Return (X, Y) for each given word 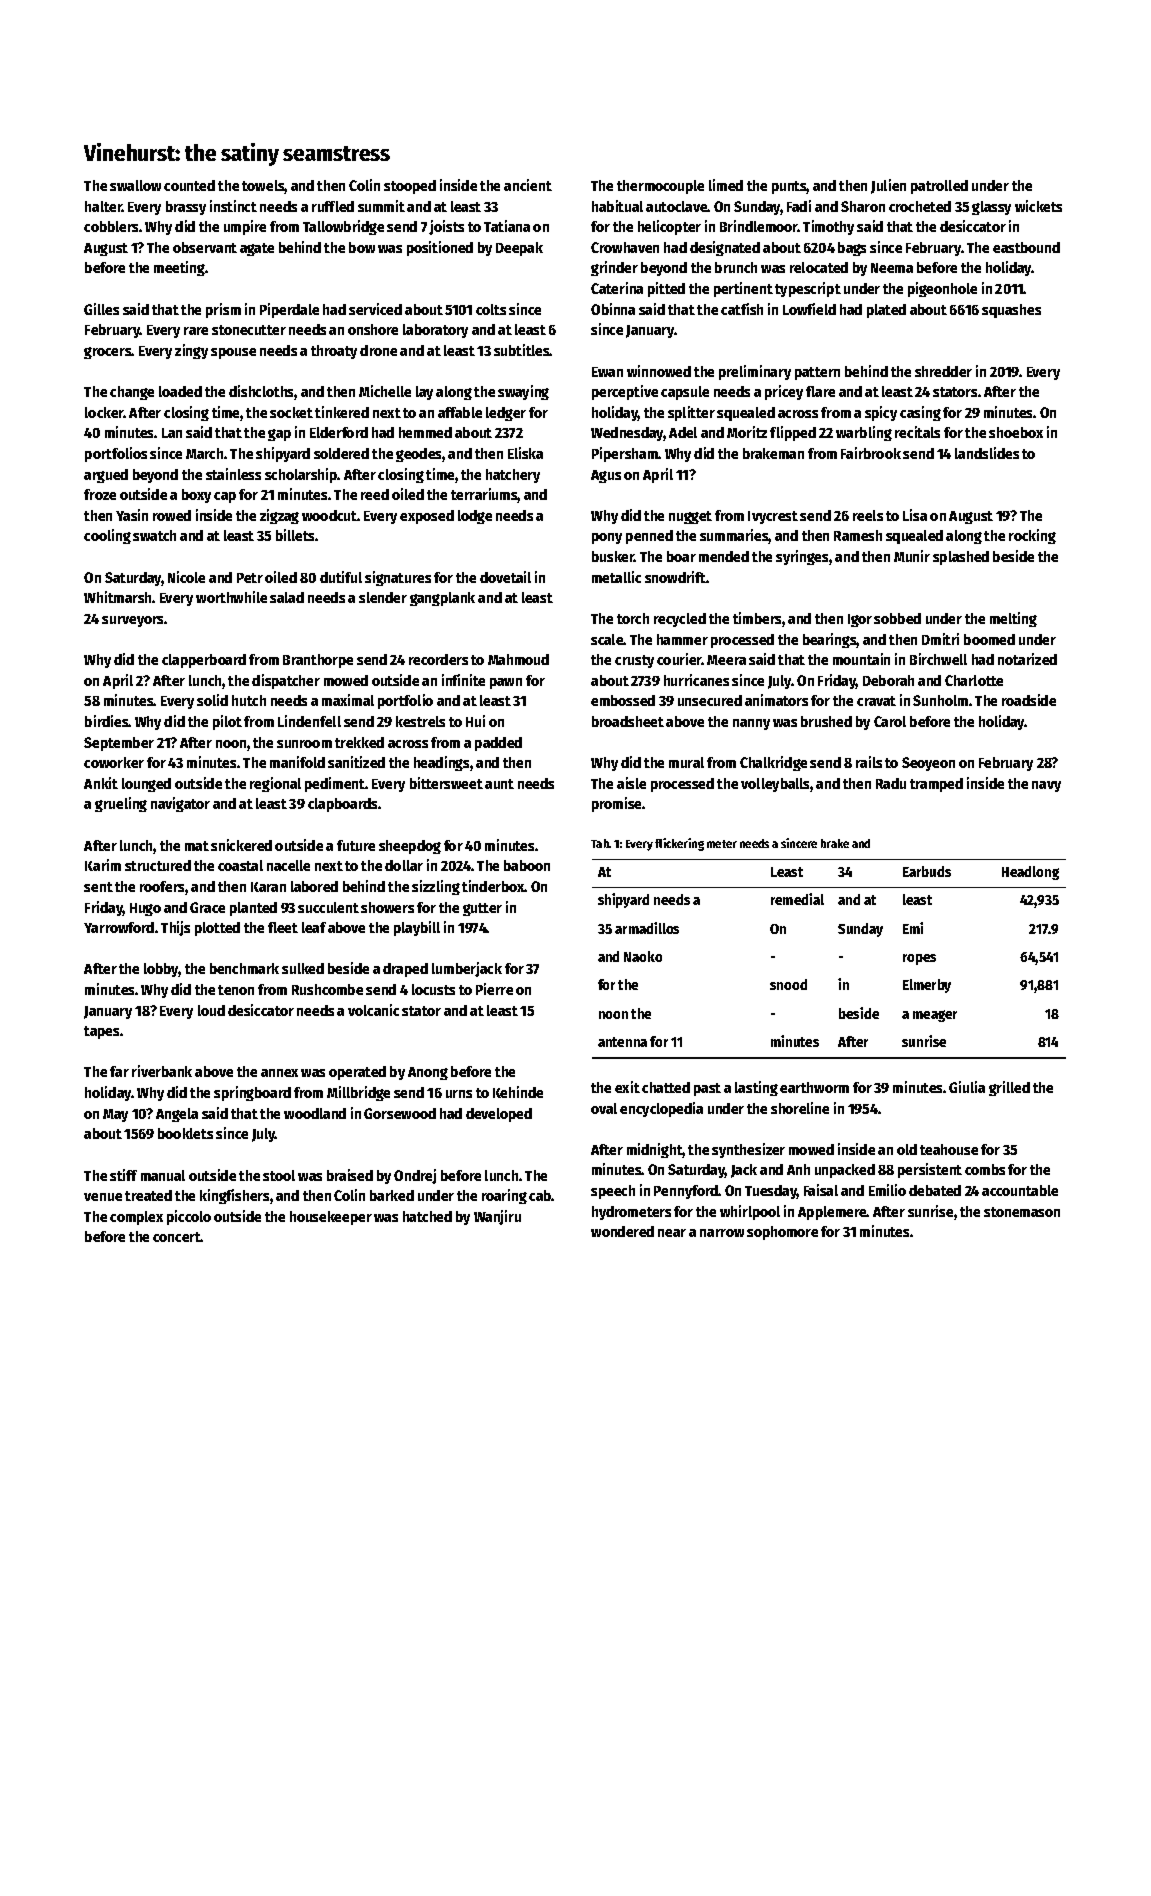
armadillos (647, 928)
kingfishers (234, 1196)
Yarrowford (119, 927)
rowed (172, 515)
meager (935, 1016)
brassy (186, 208)
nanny (751, 724)
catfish (742, 309)
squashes (1011, 311)
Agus (606, 476)
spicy (881, 413)
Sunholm (940, 700)
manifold (297, 762)
